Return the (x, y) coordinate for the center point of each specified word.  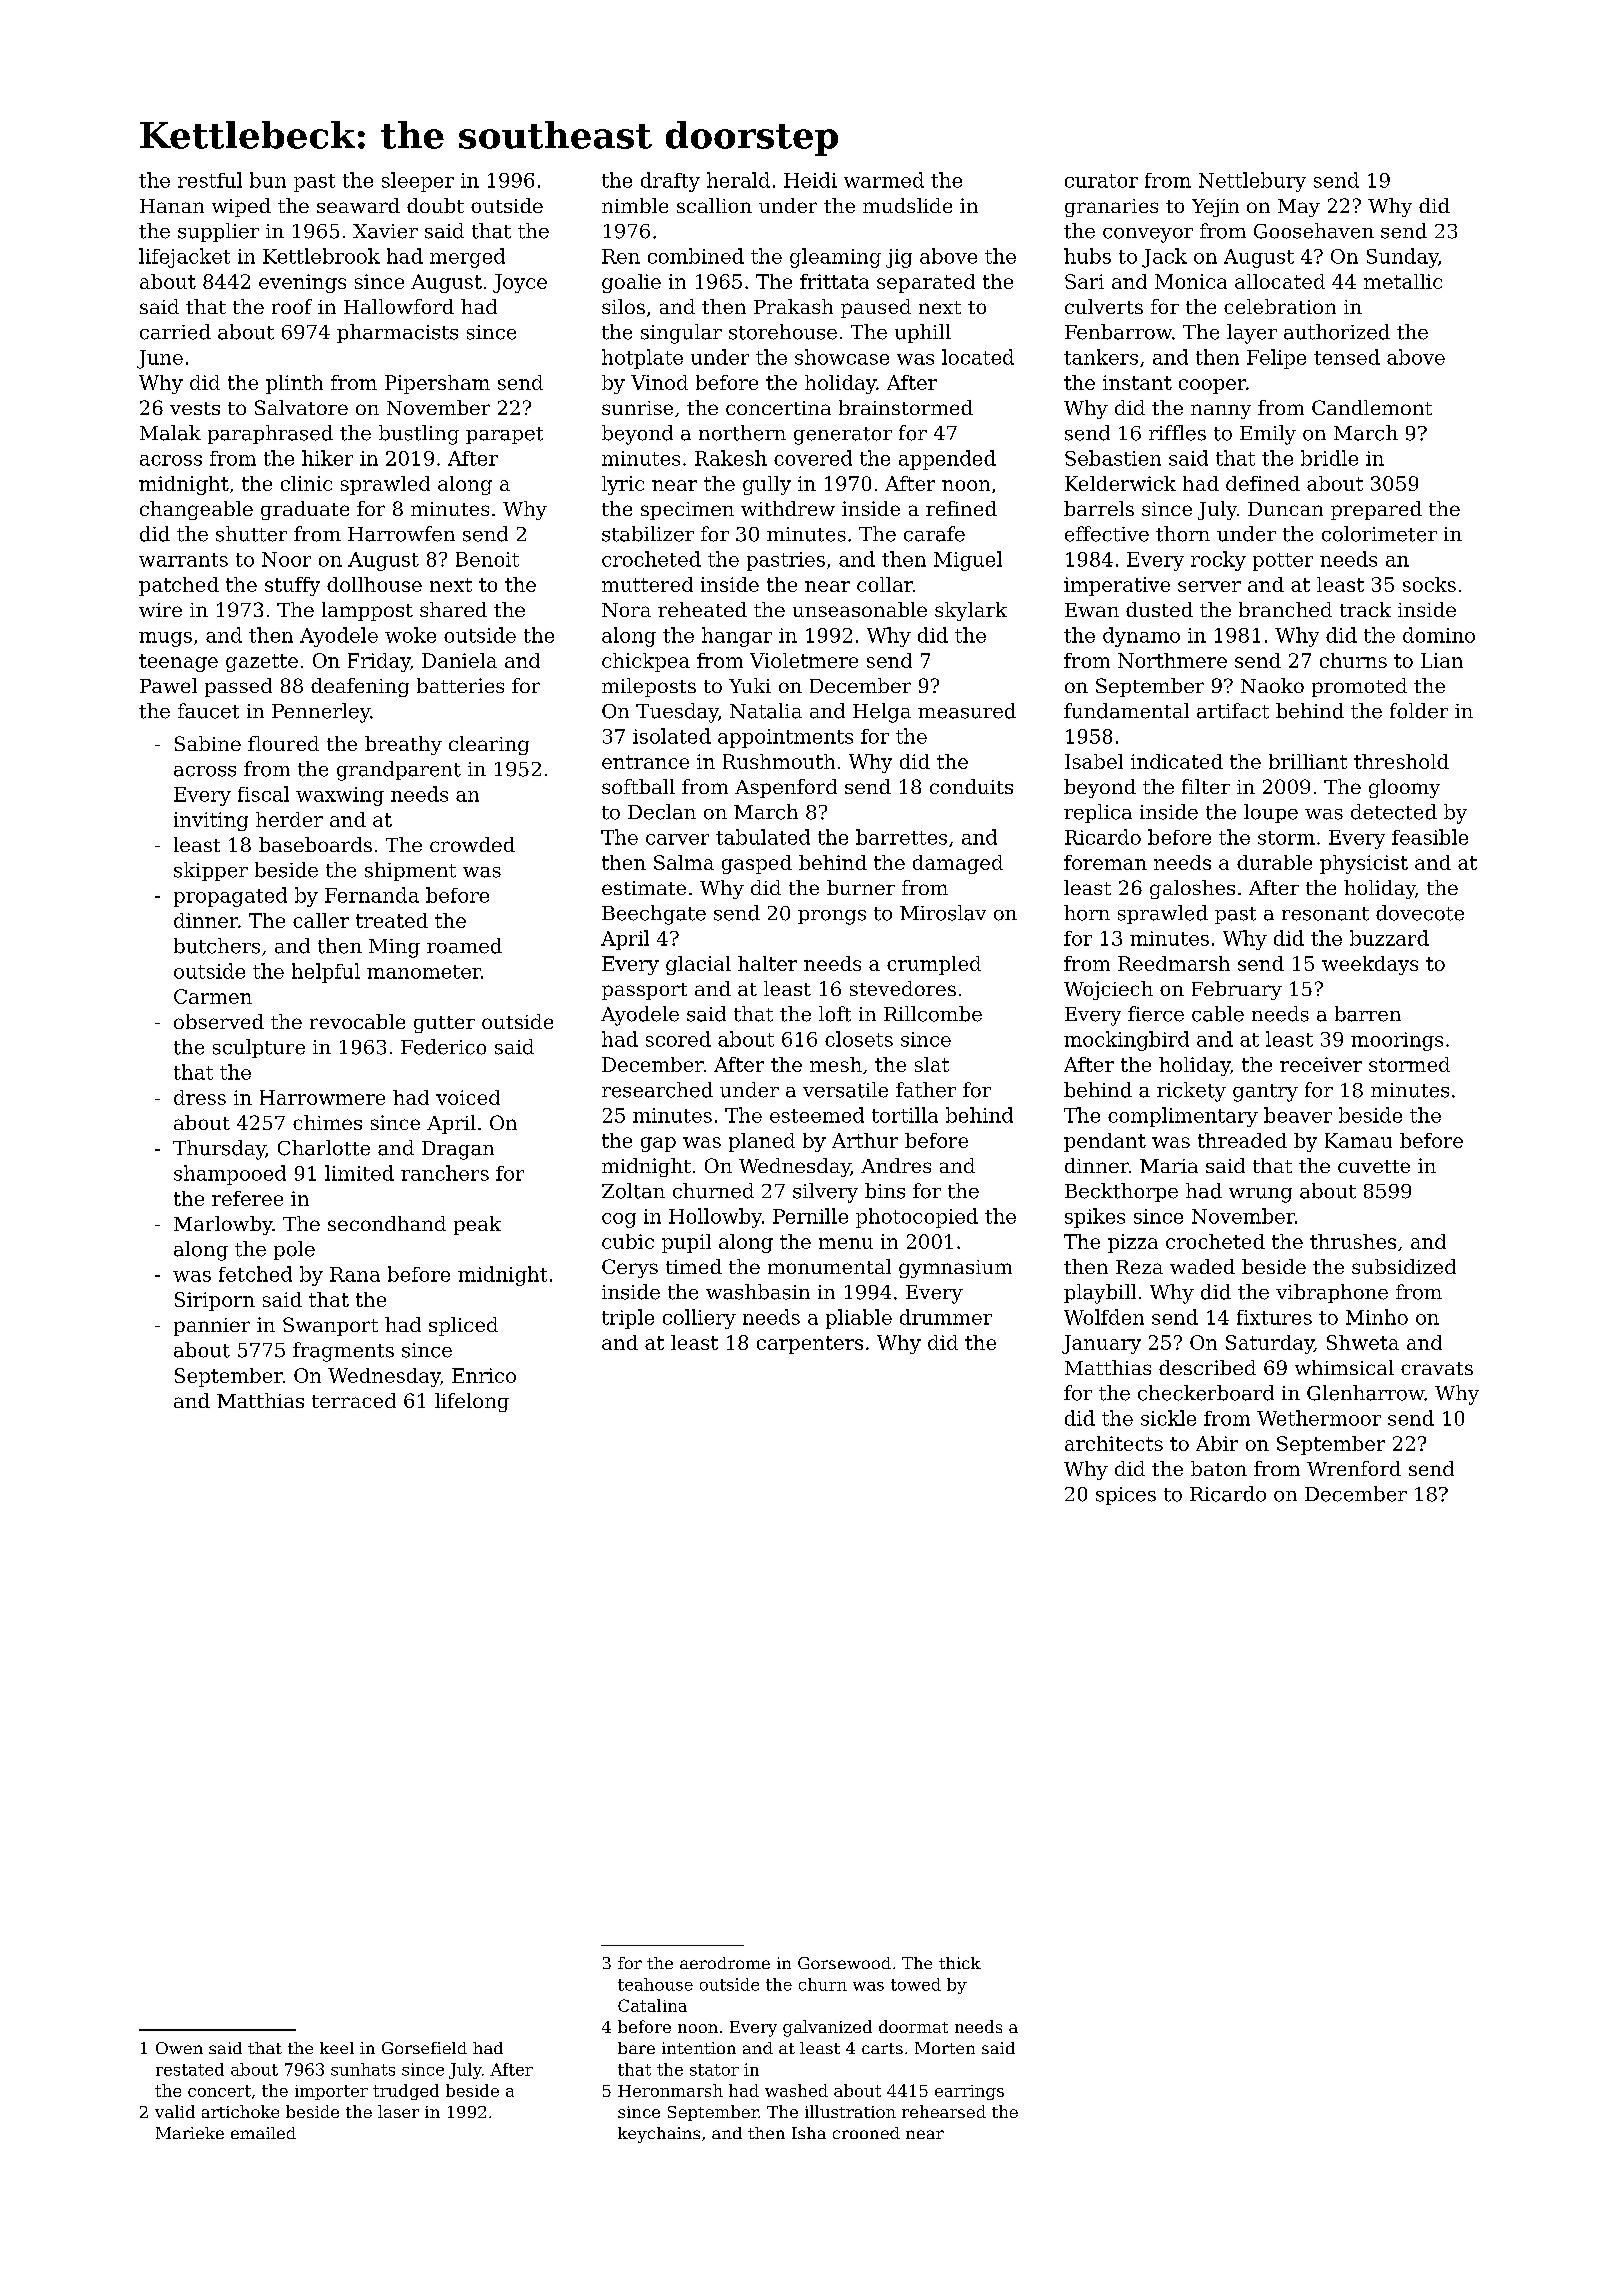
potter (1283, 562)
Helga (882, 713)
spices (1126, 1496)
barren (1368, 1014)
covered (813, 458)
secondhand (387, 1223)
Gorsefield (424, 2048)
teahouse (655, 1984)
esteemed (817, 1115)
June (160, 359)
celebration (1280, 306)
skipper (211, 871)
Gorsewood (844, 1963)
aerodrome (725, 1963)
